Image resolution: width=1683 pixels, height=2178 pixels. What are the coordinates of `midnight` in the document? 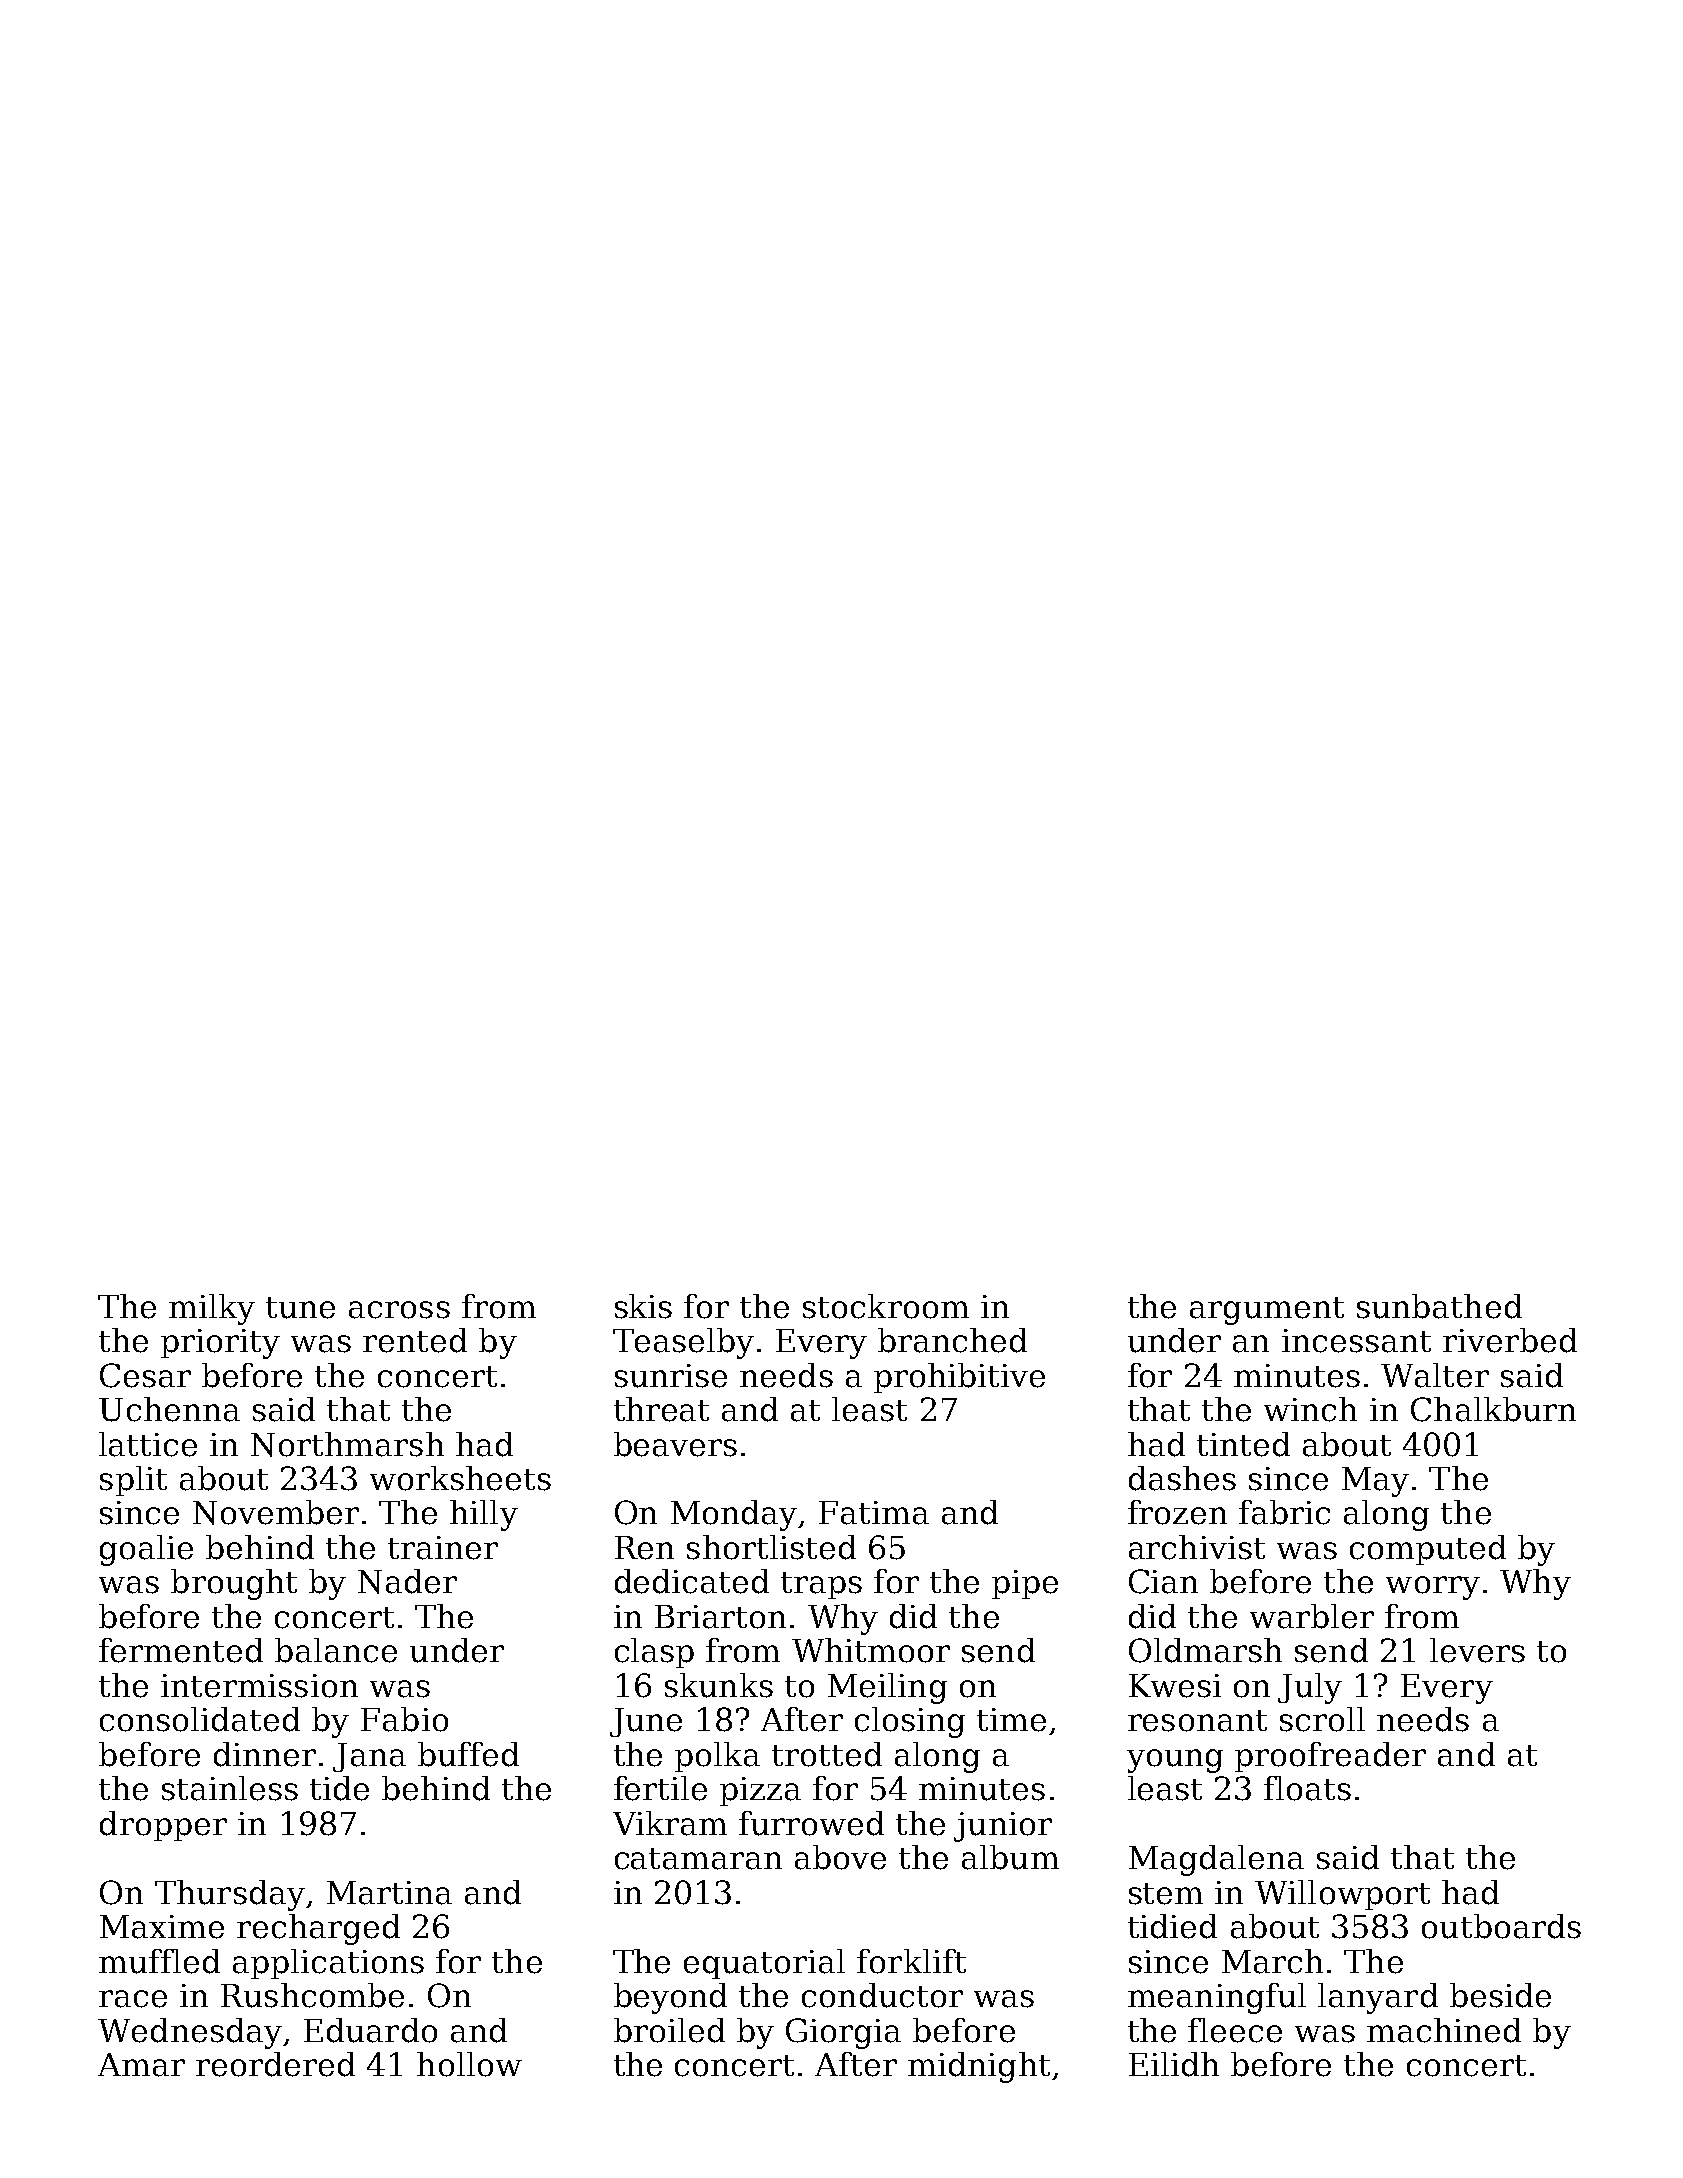 It's located at (979, 2067).
